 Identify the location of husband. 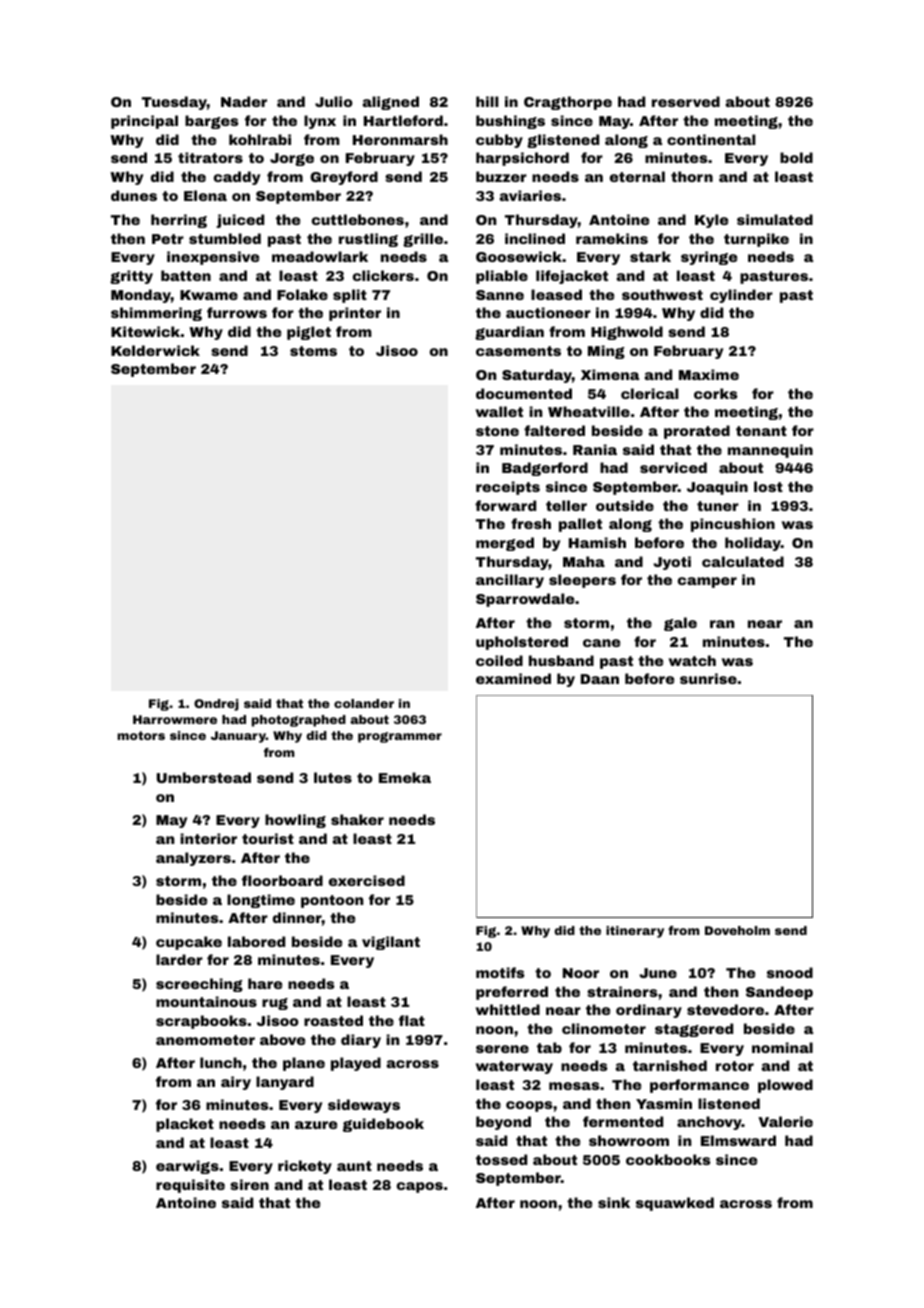
(561, 660).
